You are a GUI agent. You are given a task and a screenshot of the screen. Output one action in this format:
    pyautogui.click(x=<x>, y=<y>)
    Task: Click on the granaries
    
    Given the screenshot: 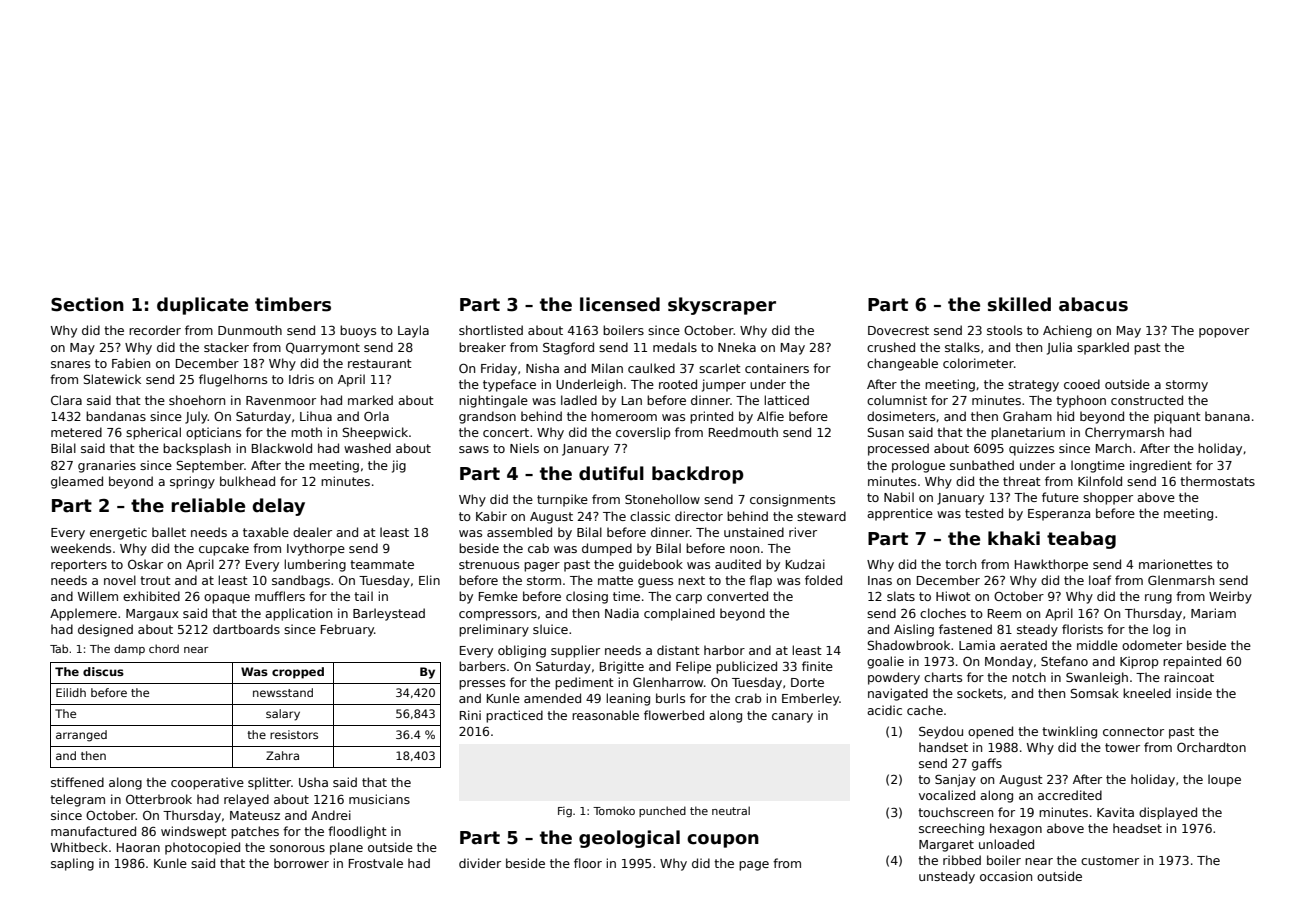 What is the action you would take?
    pyautogui.click(x=107, y=466)
